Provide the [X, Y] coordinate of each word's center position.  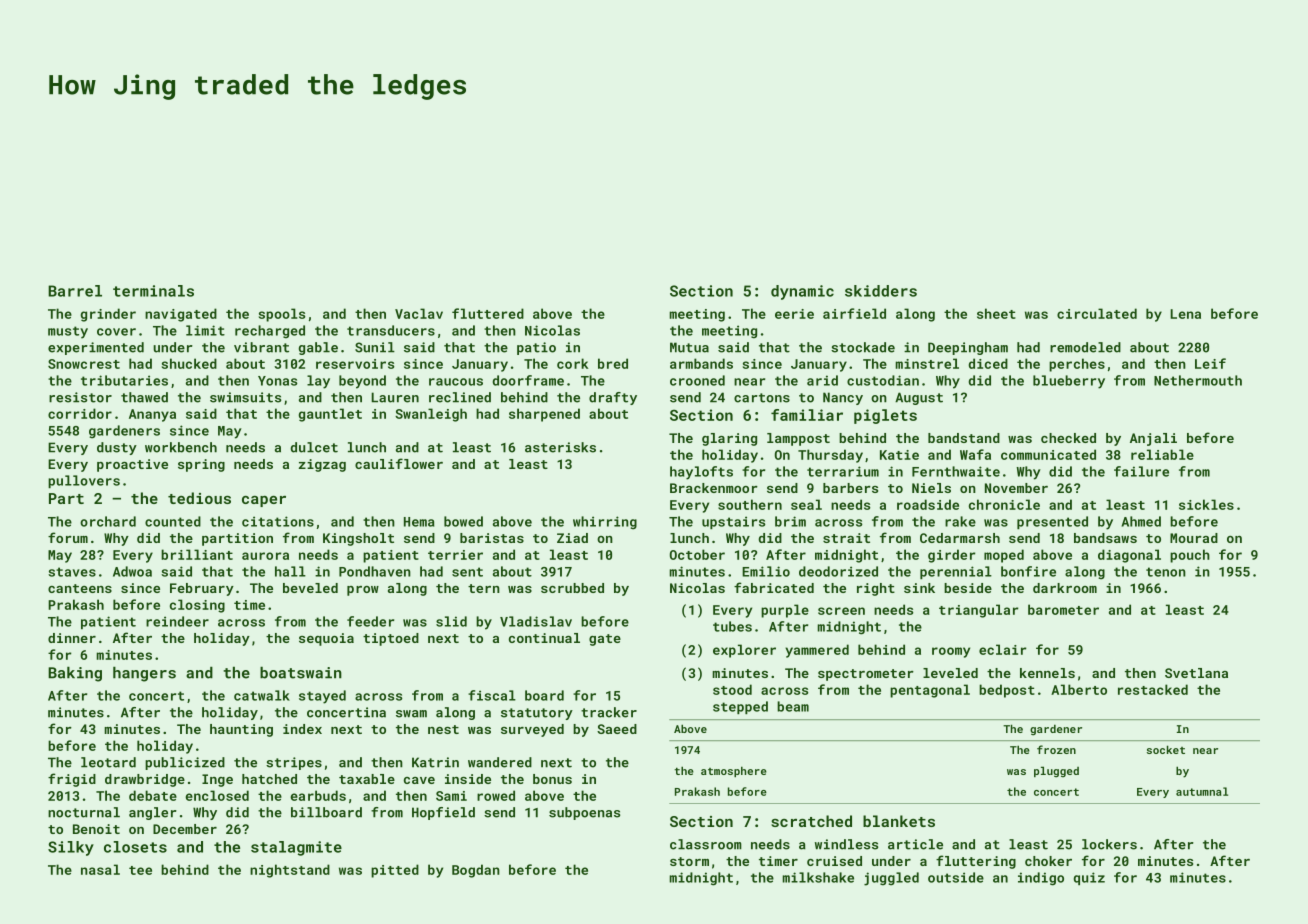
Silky [71, 848]
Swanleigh [431, 415]
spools [282, 315]
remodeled [1085, 347]
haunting [241, 730]
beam [793, 706]
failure [1141, 471]
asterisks [560, 447]
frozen [1056, 749]
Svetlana [1196, 673]
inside [468, 779]
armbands [701, 363]
